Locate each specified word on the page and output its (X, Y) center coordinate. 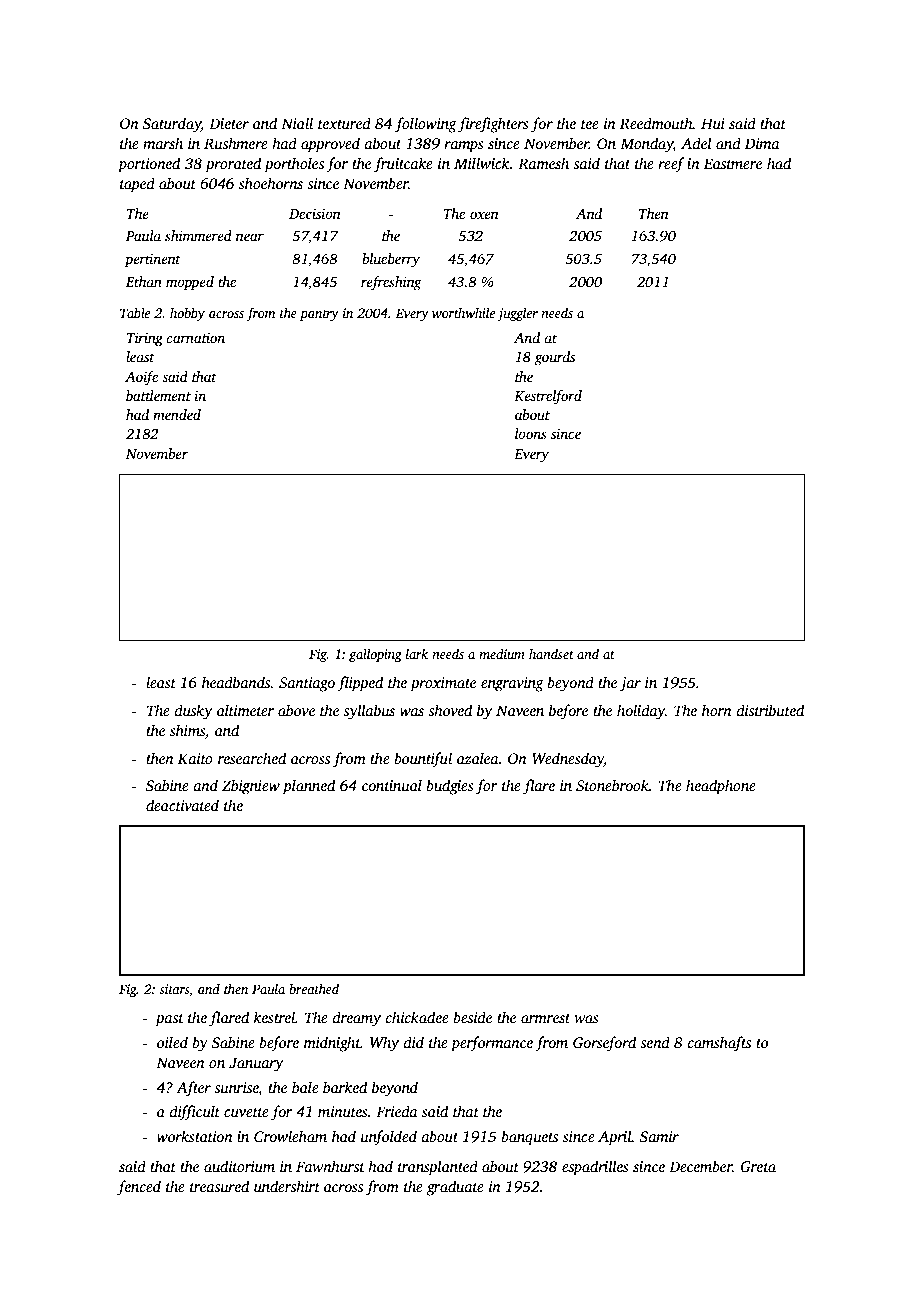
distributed (770, 710)
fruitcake (403, 165)
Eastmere (733, 163)
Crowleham (290, 1136)
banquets (529, 1138)
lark (417, 654)
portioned (149, 165)
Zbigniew (251, 787)
